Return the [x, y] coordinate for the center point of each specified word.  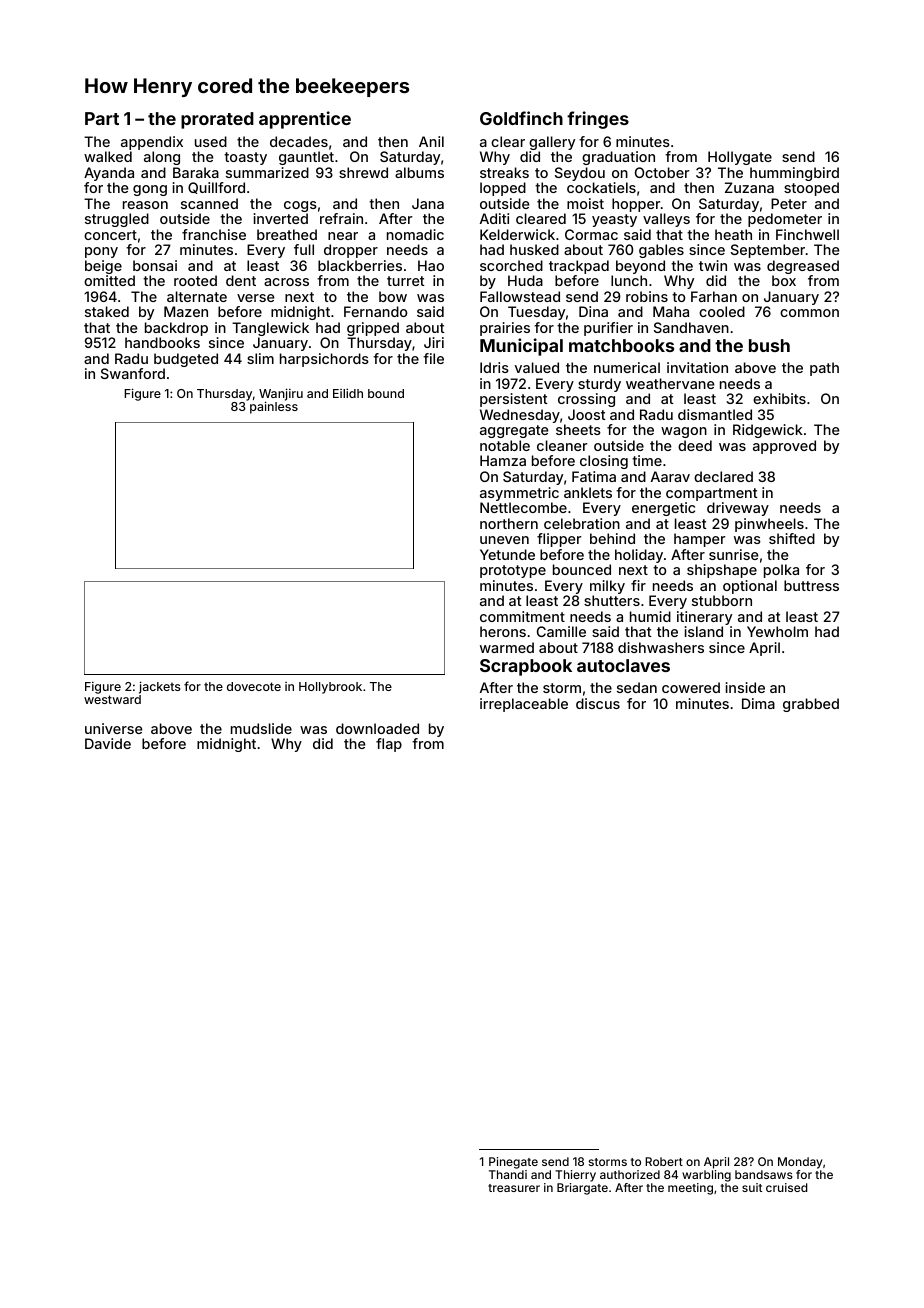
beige [103, 267]
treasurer [514, 1188]
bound [386, 393]
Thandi [508, 1174]
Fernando [375, 311]
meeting [690, 1189]
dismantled [715, 414]
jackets [160, 687]
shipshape [722, 571]
